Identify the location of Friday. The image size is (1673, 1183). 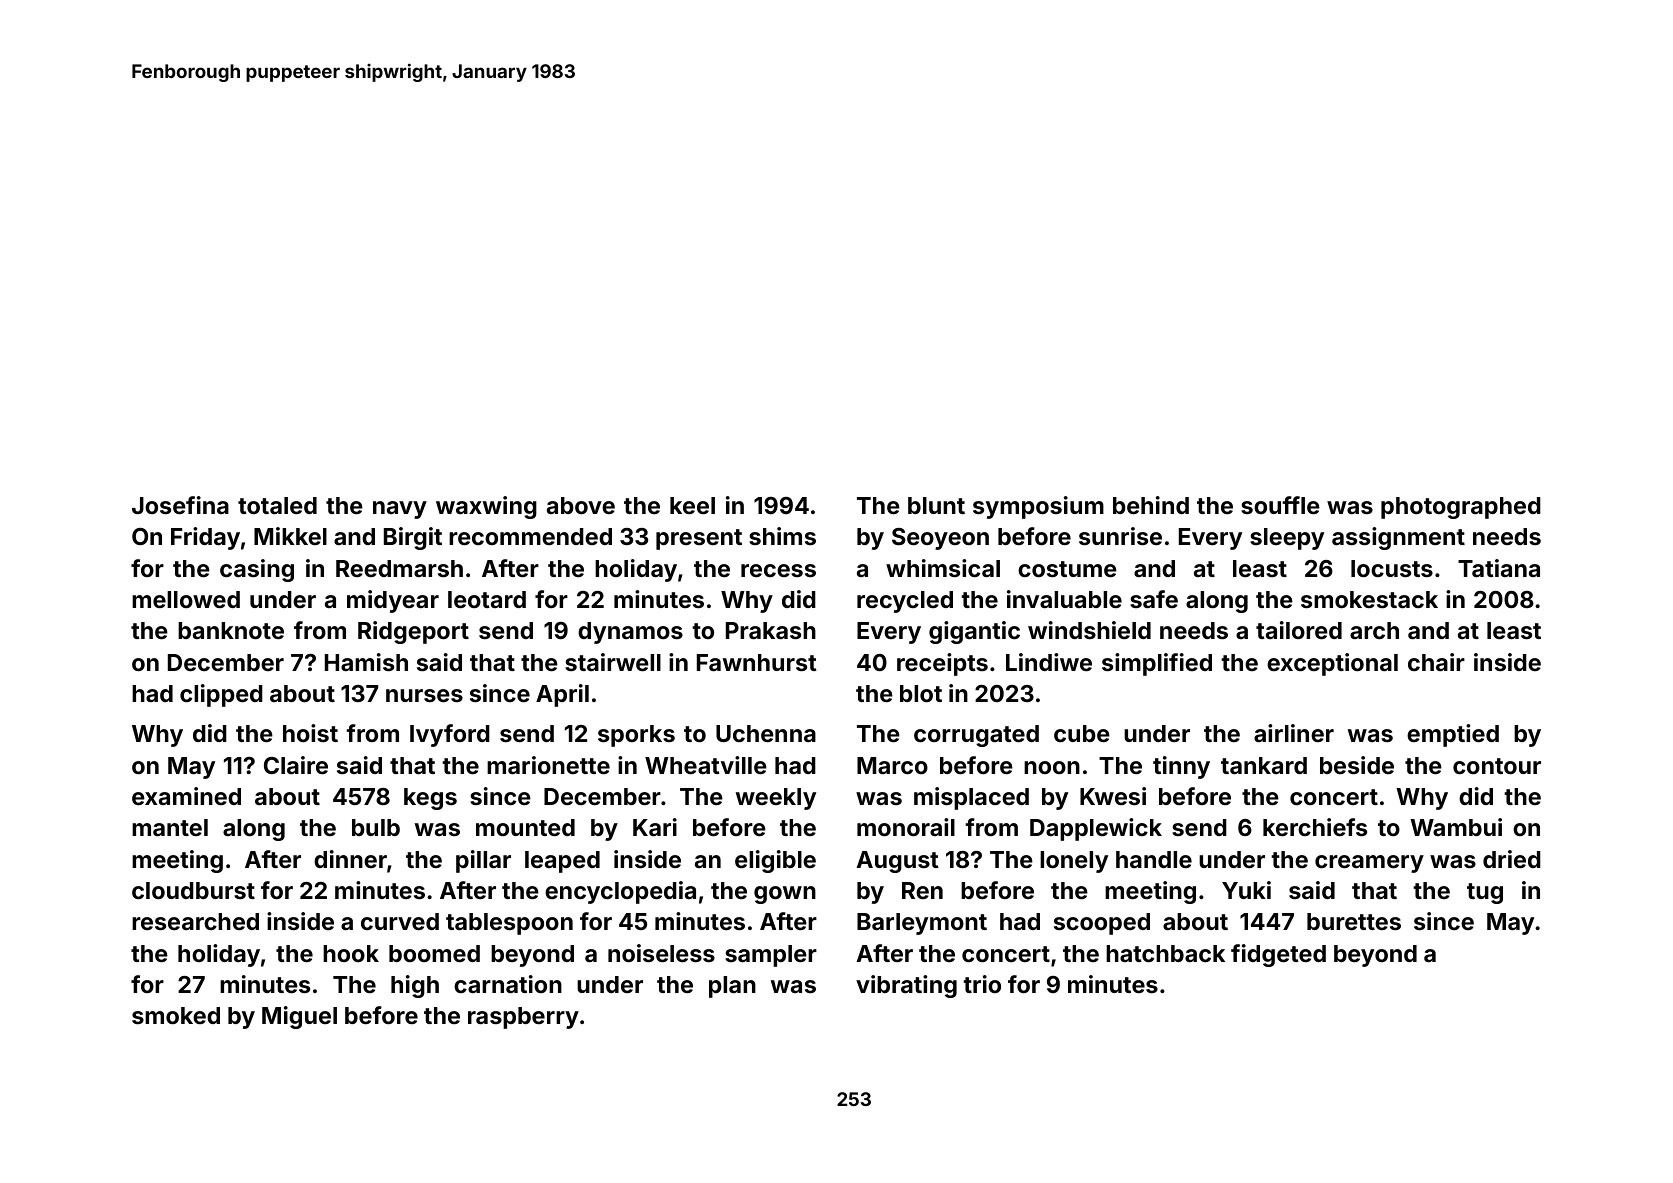
(205, 538).
